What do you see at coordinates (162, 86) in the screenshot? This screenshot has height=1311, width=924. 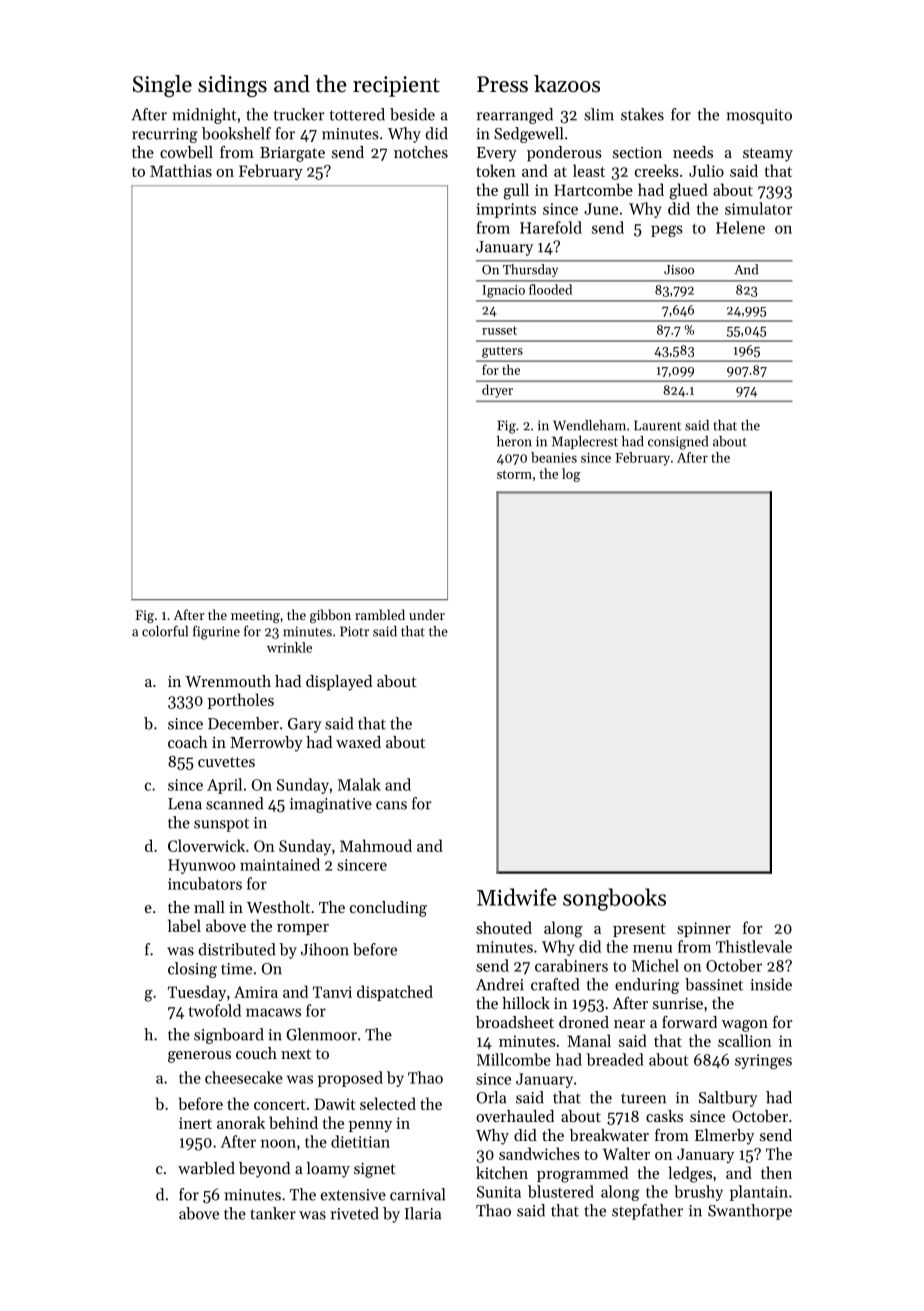 I see `Single` at bounding box center [162, 86].
